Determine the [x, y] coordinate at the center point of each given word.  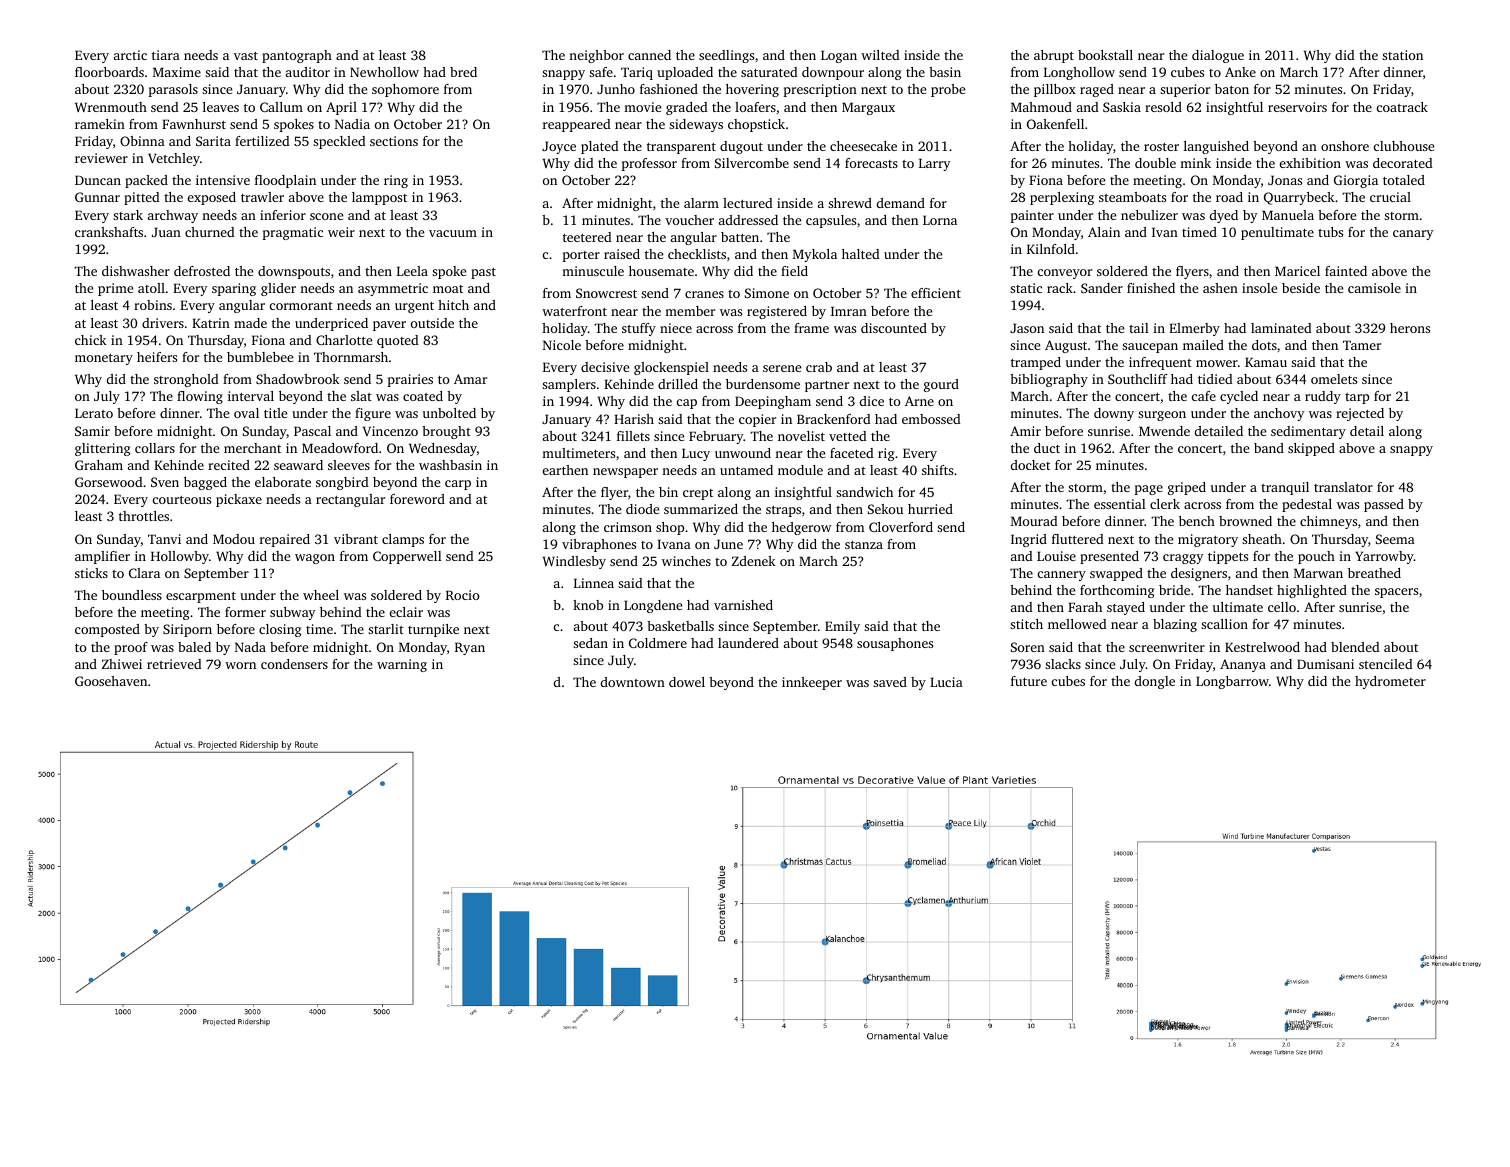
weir [341, 232]
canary [1413, 235]
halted [860, 254]
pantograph [297, 56]
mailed [1203, 345]
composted [107, 630]
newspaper [625, 473]
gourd [941, 385]
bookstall [1105, 55]
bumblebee [260, 357]
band [1269, 448]
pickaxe [239, 500]
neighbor [596, 56]
